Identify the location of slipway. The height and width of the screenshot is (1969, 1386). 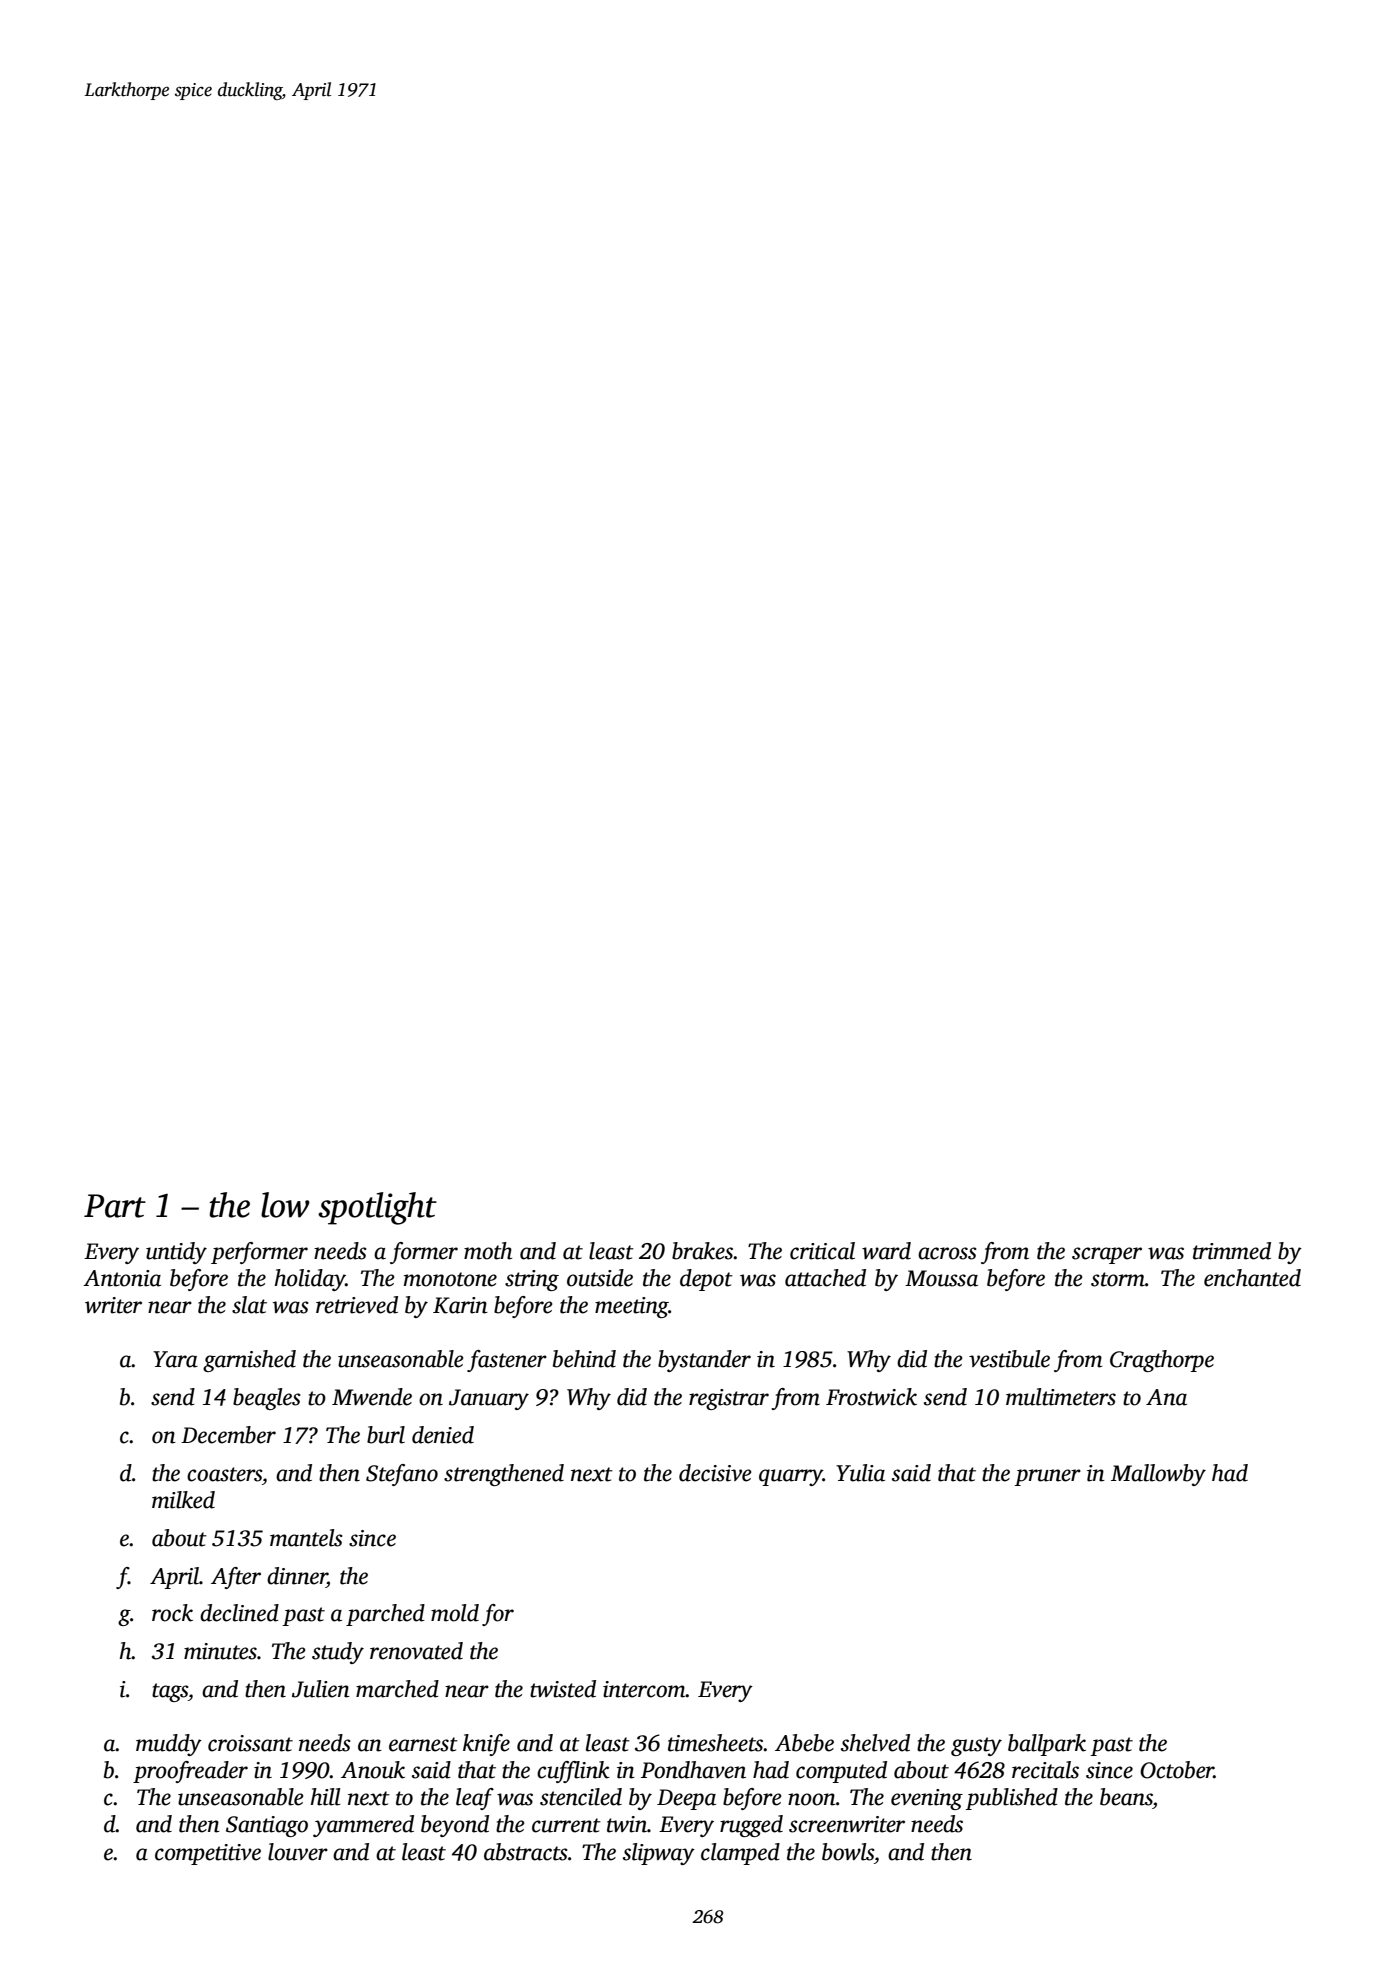
(659, 1854).
